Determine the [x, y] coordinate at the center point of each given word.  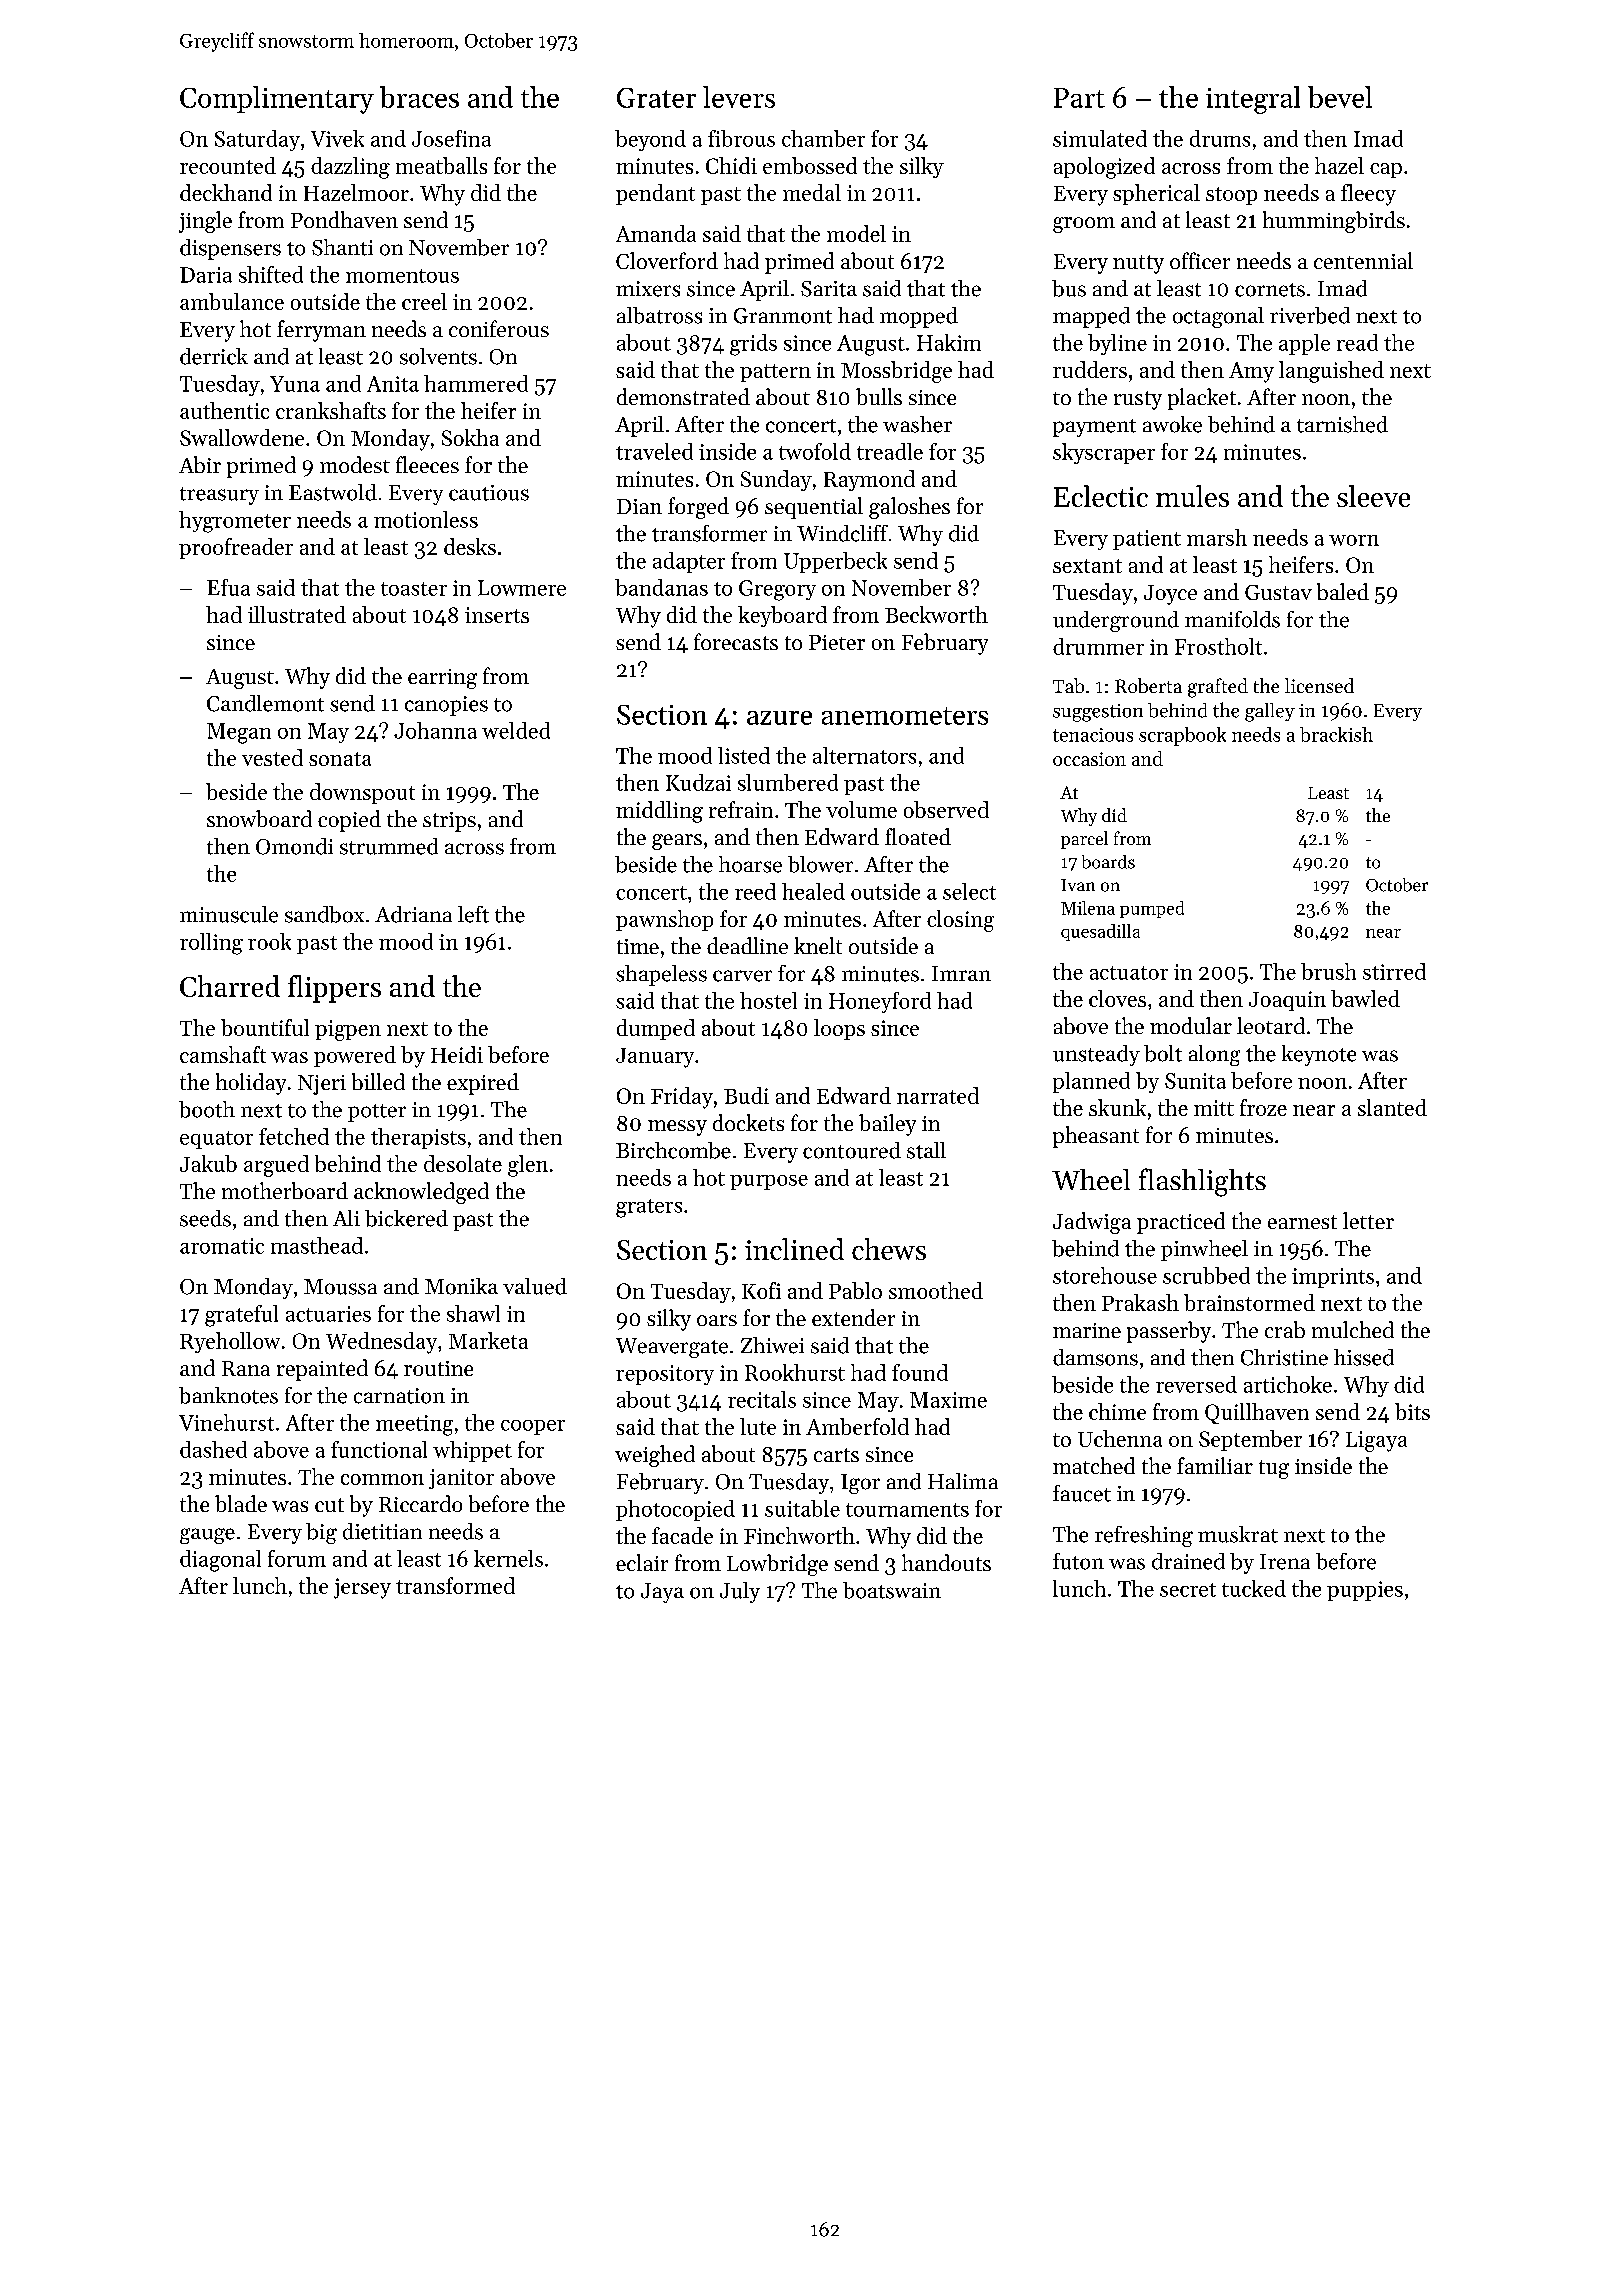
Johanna [435, 730]
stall [926, 1150]
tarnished [1342, 424]
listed [744, 755]
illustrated [297, 614]
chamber [823, 138]
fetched [294, 1136]
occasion [1089, 759]
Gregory [777, 590]
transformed [455, 1585]
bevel [1340, 97]
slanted [1392, 1107]
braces [419, 97]
